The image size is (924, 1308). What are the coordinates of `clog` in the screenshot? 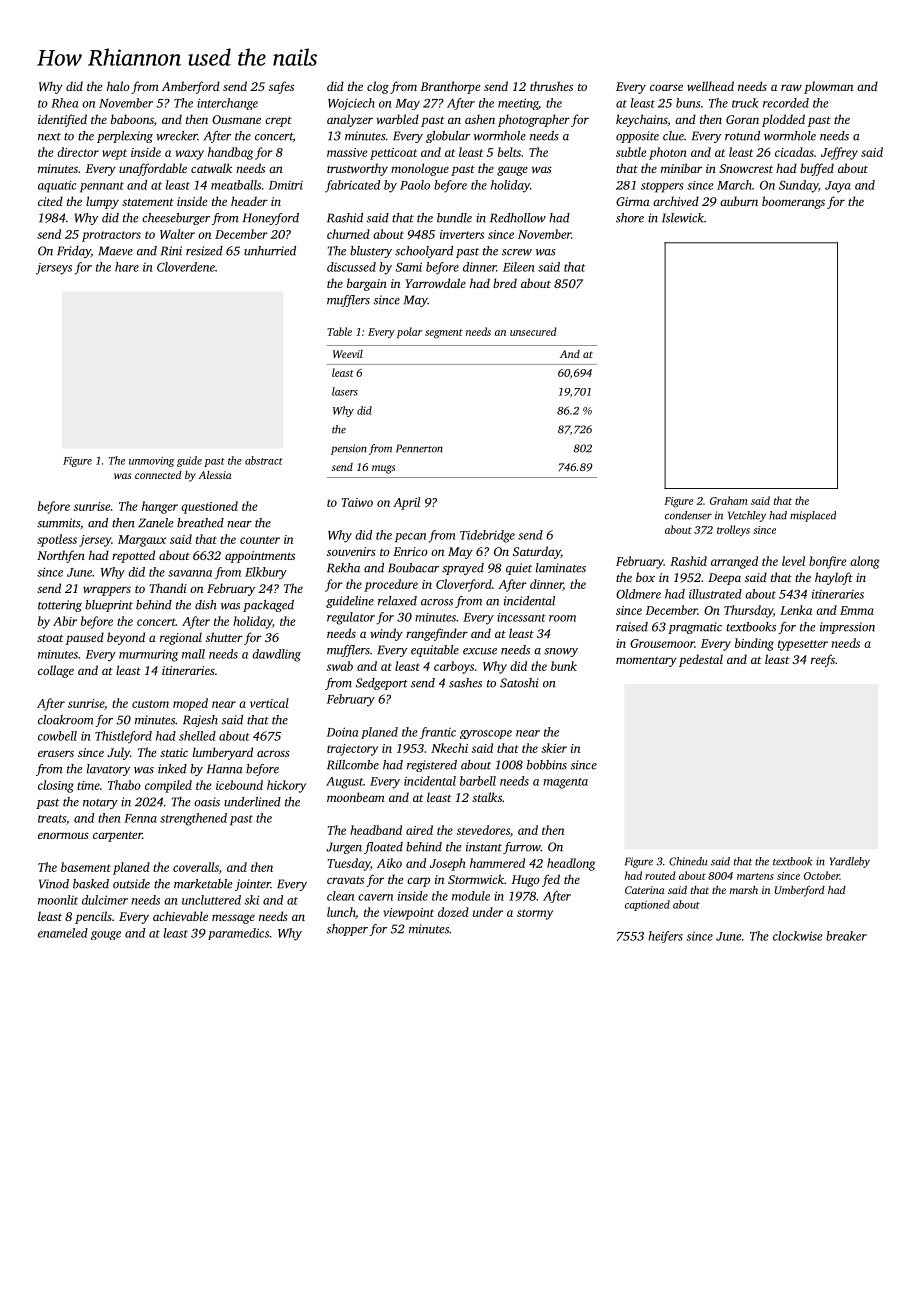 It's located at (378, 87).
